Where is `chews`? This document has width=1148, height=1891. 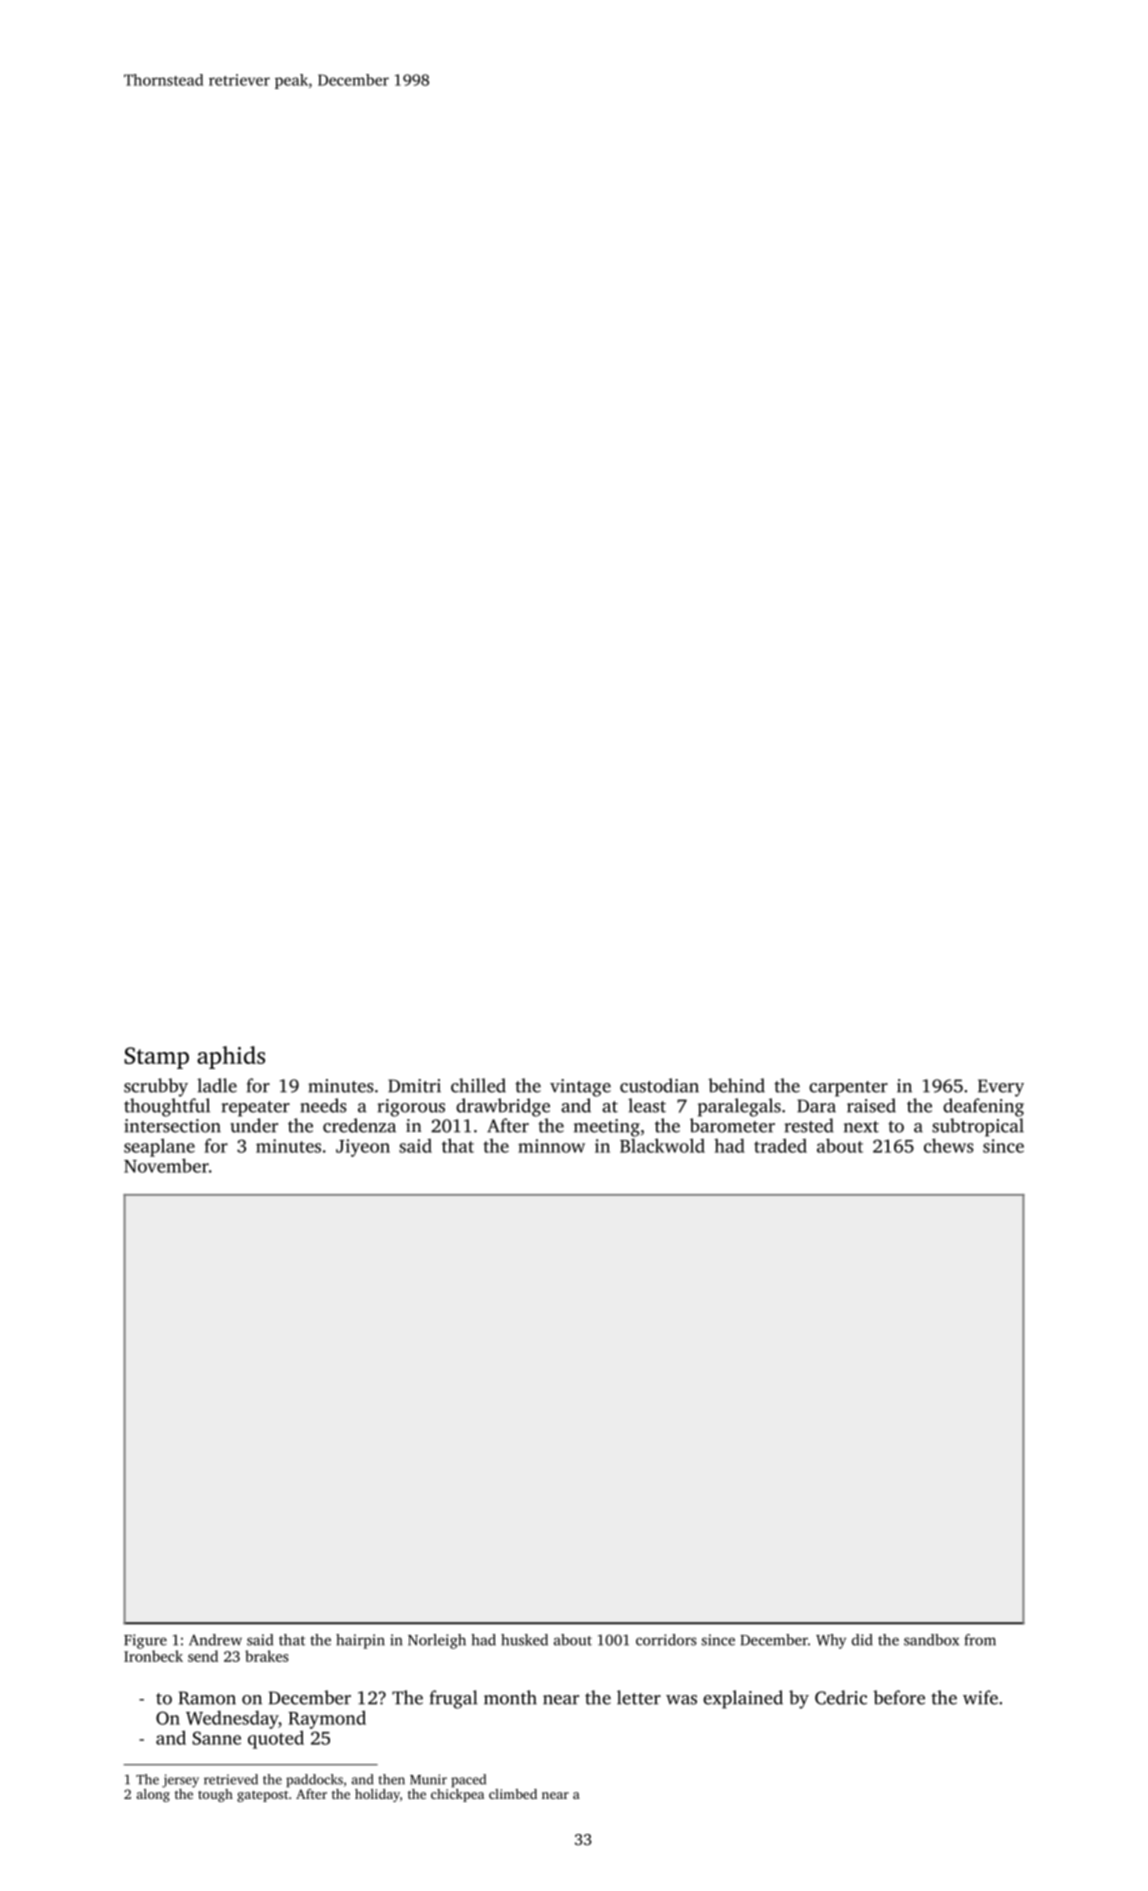 chews is located at coordinates (949, 1145).
